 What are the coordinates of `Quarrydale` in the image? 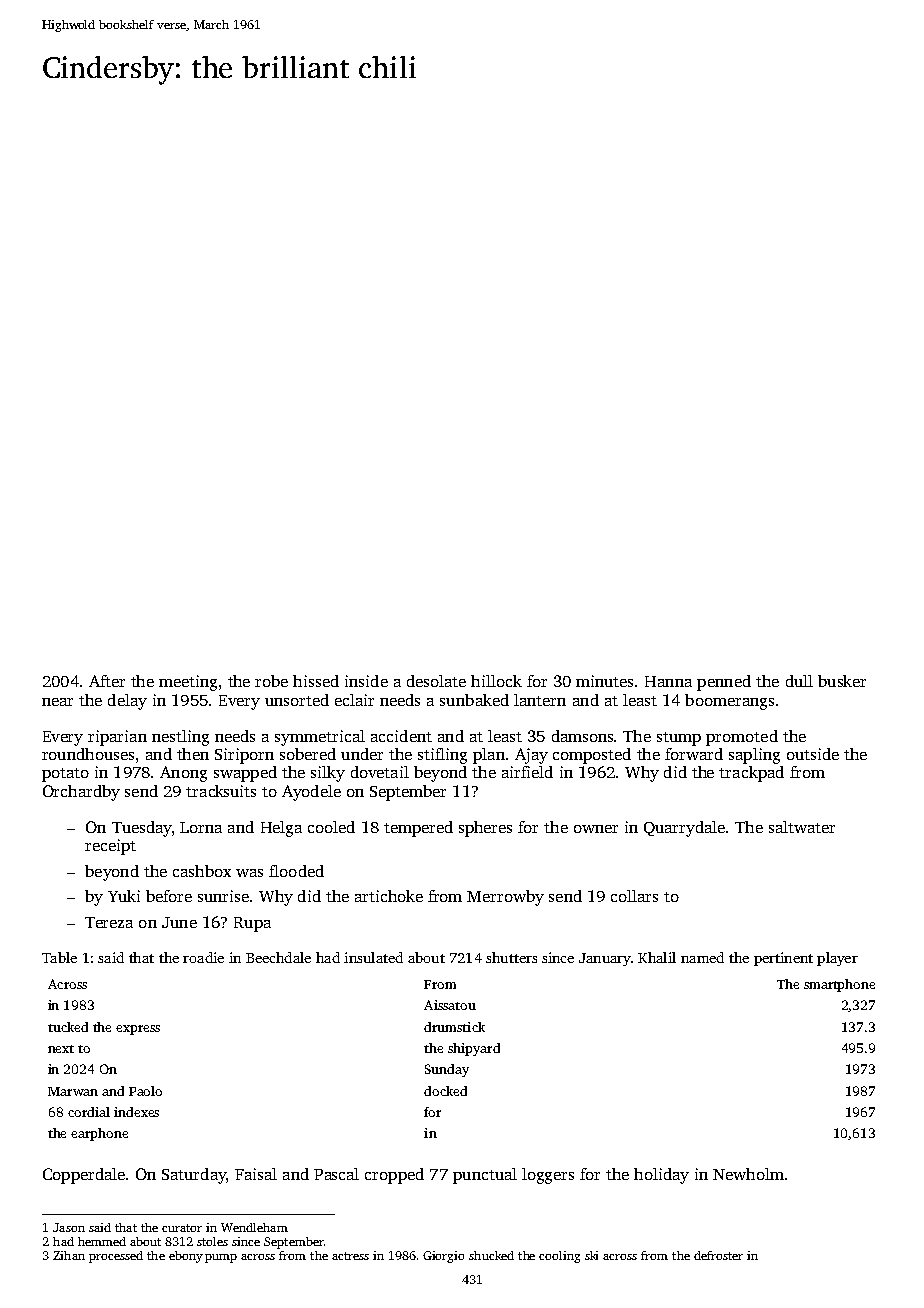 It's located at (684, 829).
